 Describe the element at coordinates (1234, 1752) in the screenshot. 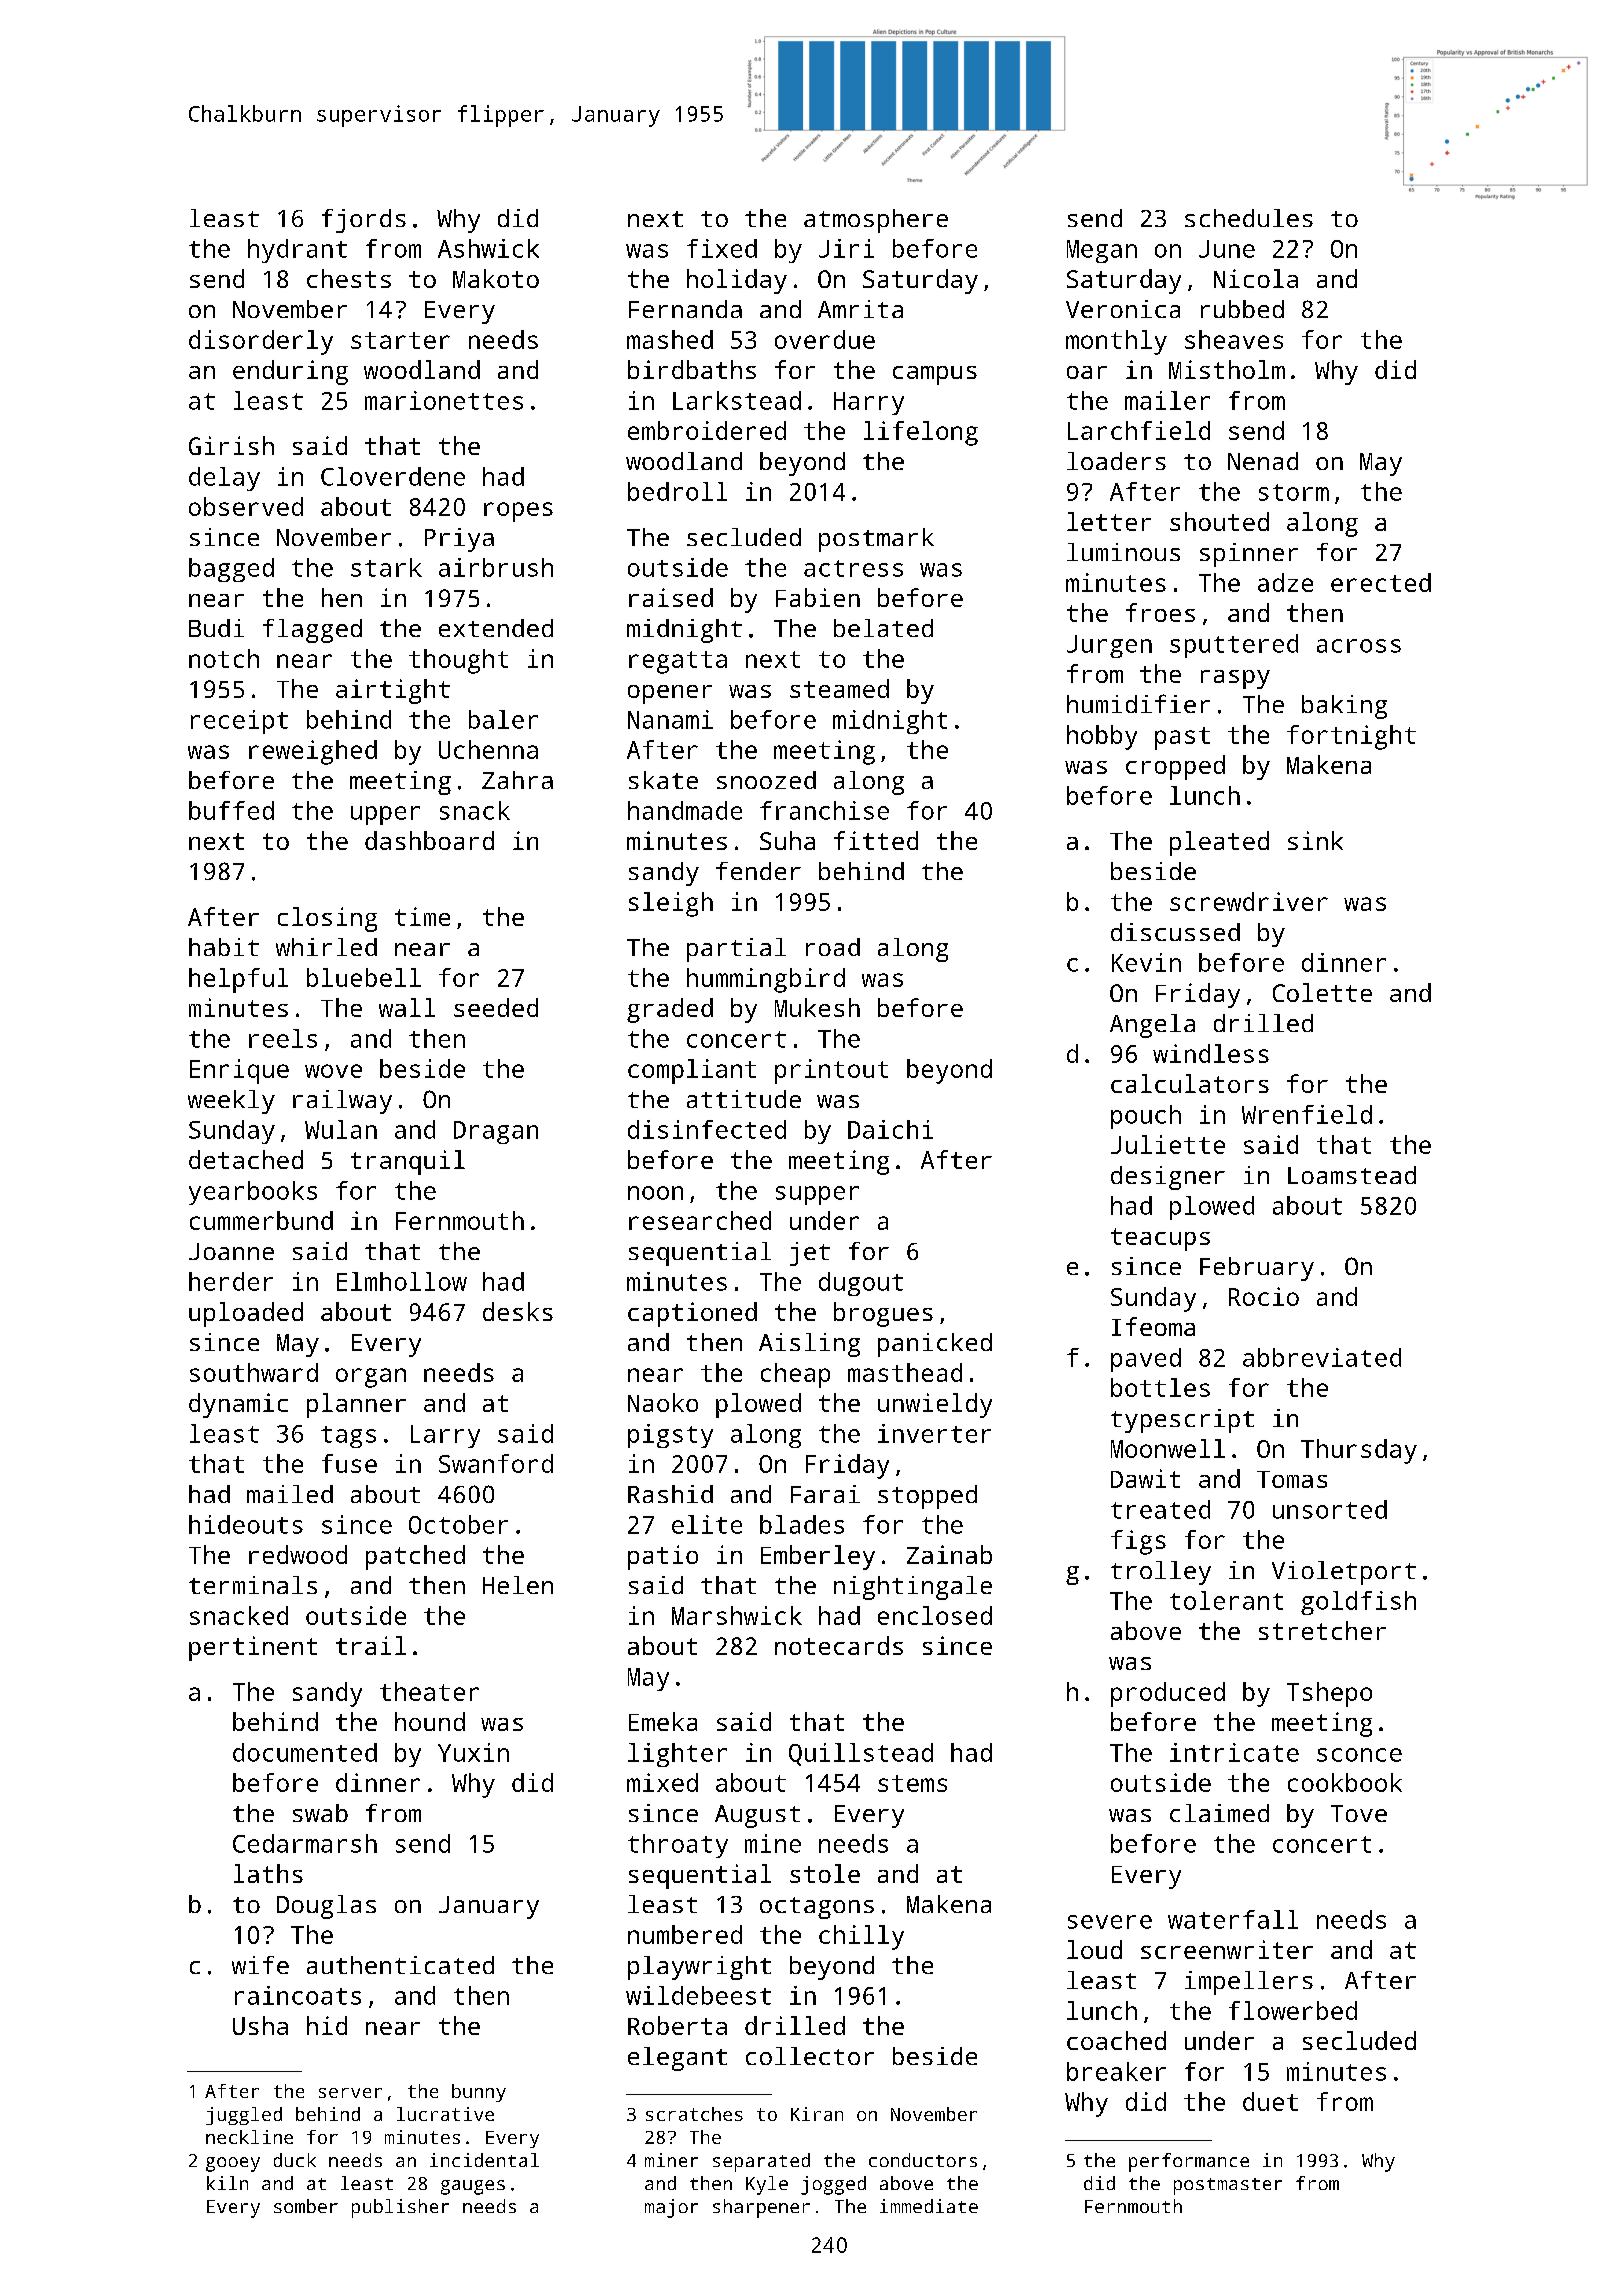

I see `intricate` at that location.
